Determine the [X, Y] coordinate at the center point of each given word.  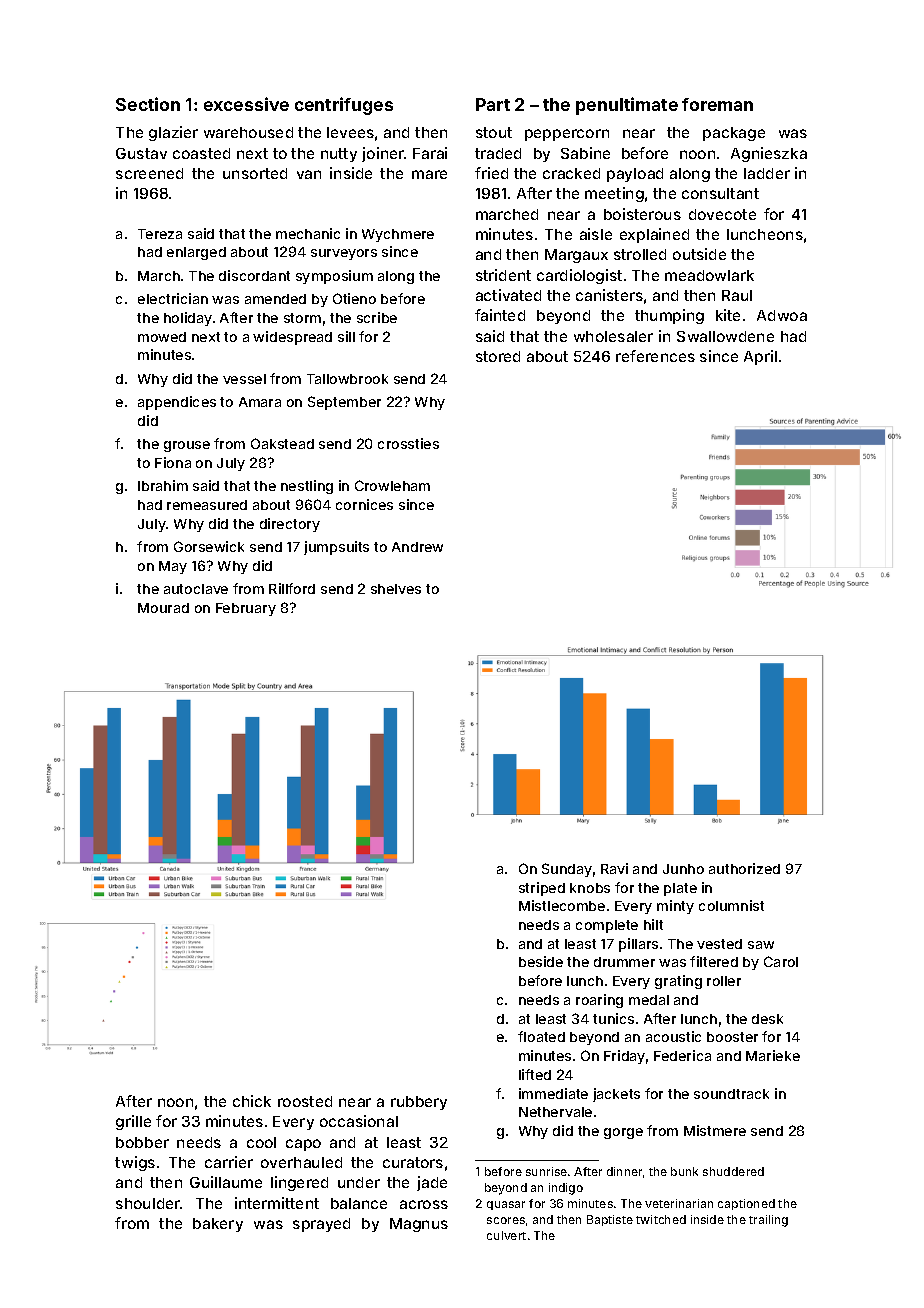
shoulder [148, 1203]
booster [732, 1037]
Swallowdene [725, 336]
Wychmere [398, 235]
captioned [746, 1204]
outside [699, 254]
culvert [506, 1235]
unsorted [255, 173]
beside [541, 961]
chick [252, 1101]
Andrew [417, 547]
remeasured [207, 505]
